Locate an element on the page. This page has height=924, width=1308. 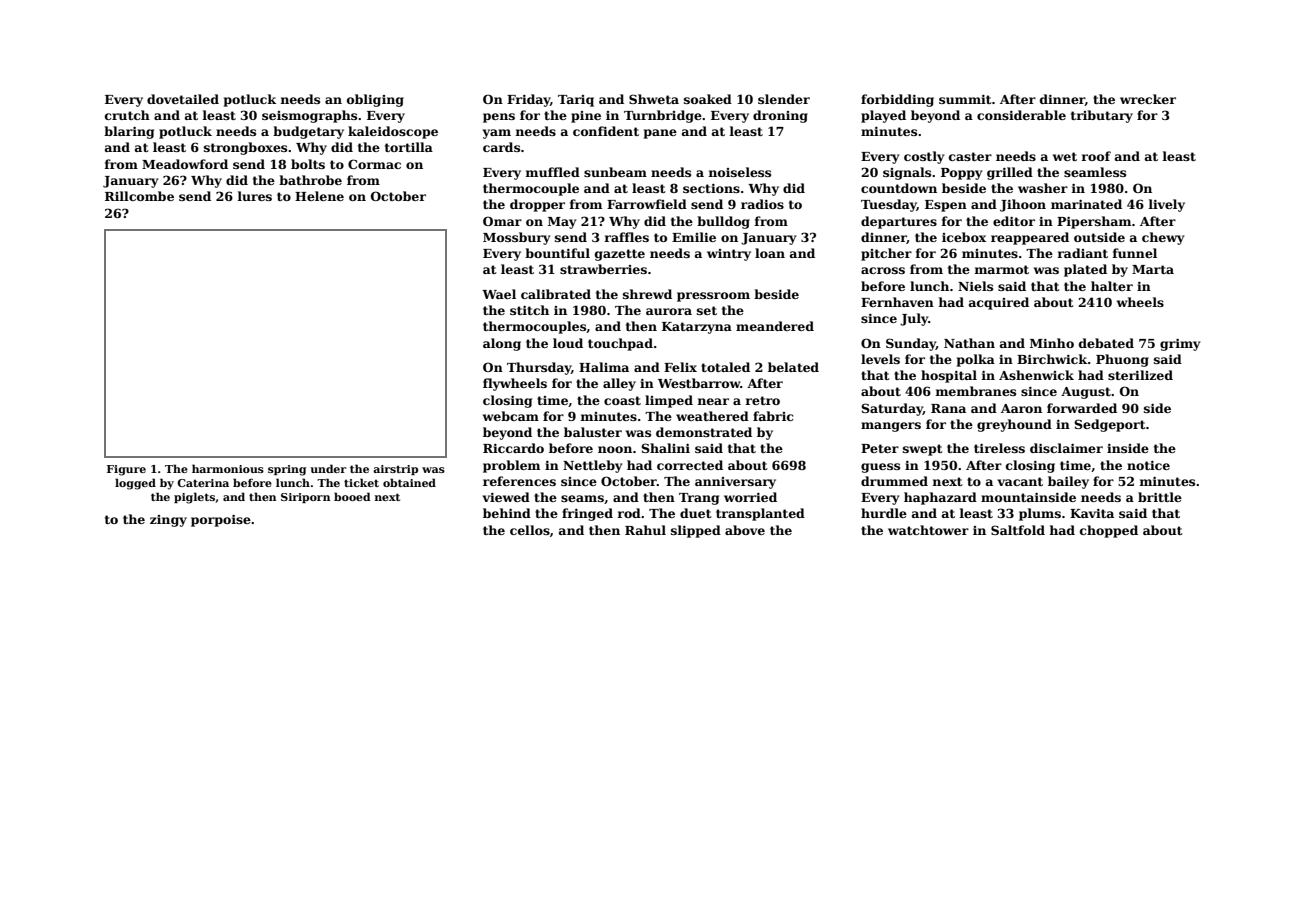
tributary is located at coordinates (1102, 116).
